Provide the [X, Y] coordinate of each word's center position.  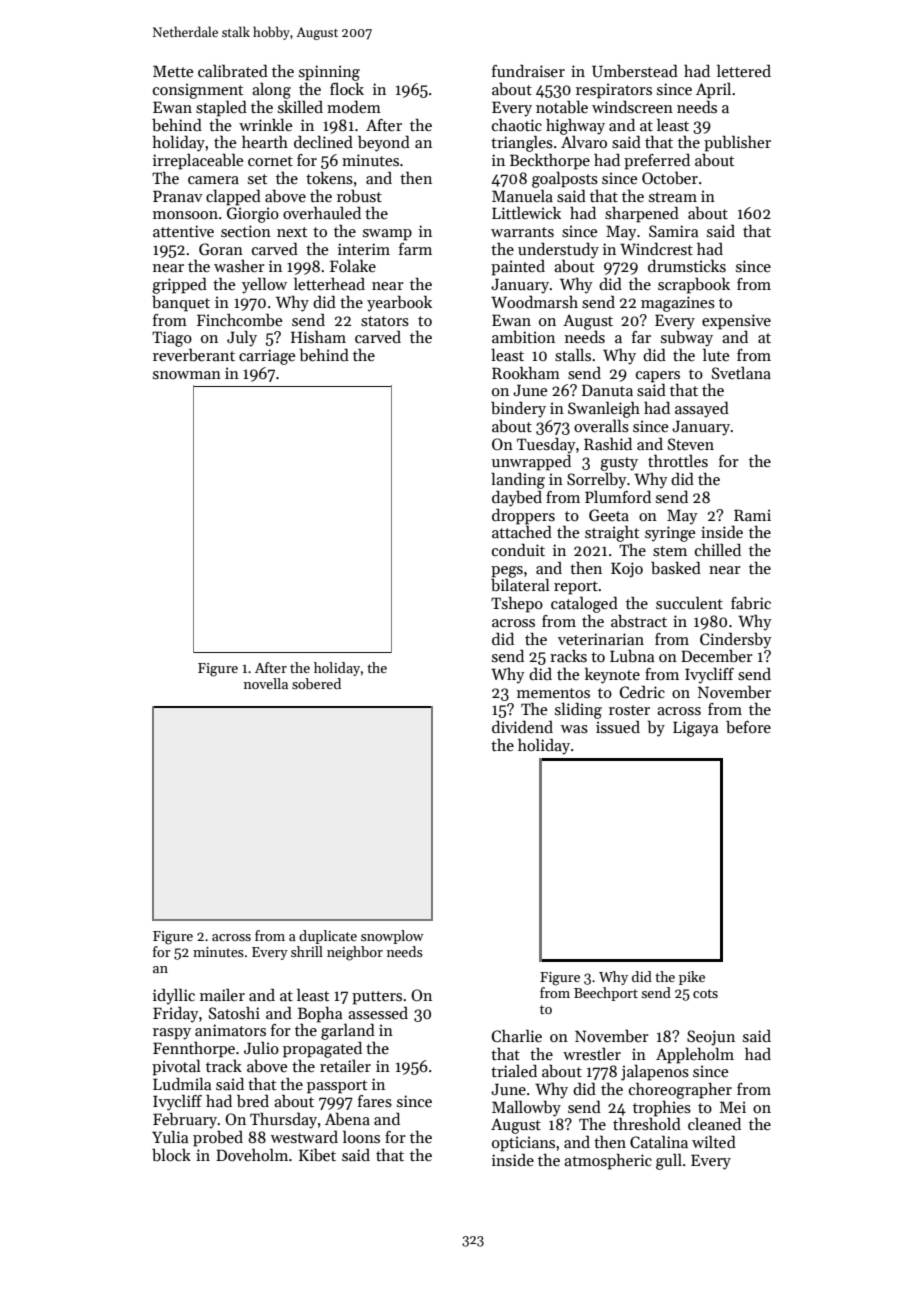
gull [669, 1161]
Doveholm [252, 1154]
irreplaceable [198, 161]
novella [266, 683]
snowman [187, 375]
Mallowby [526, 1108]
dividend [522, 726]
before [748, 726]
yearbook [399, 304]
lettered [744, 70]
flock [347, 88]
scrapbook [694, 285]
